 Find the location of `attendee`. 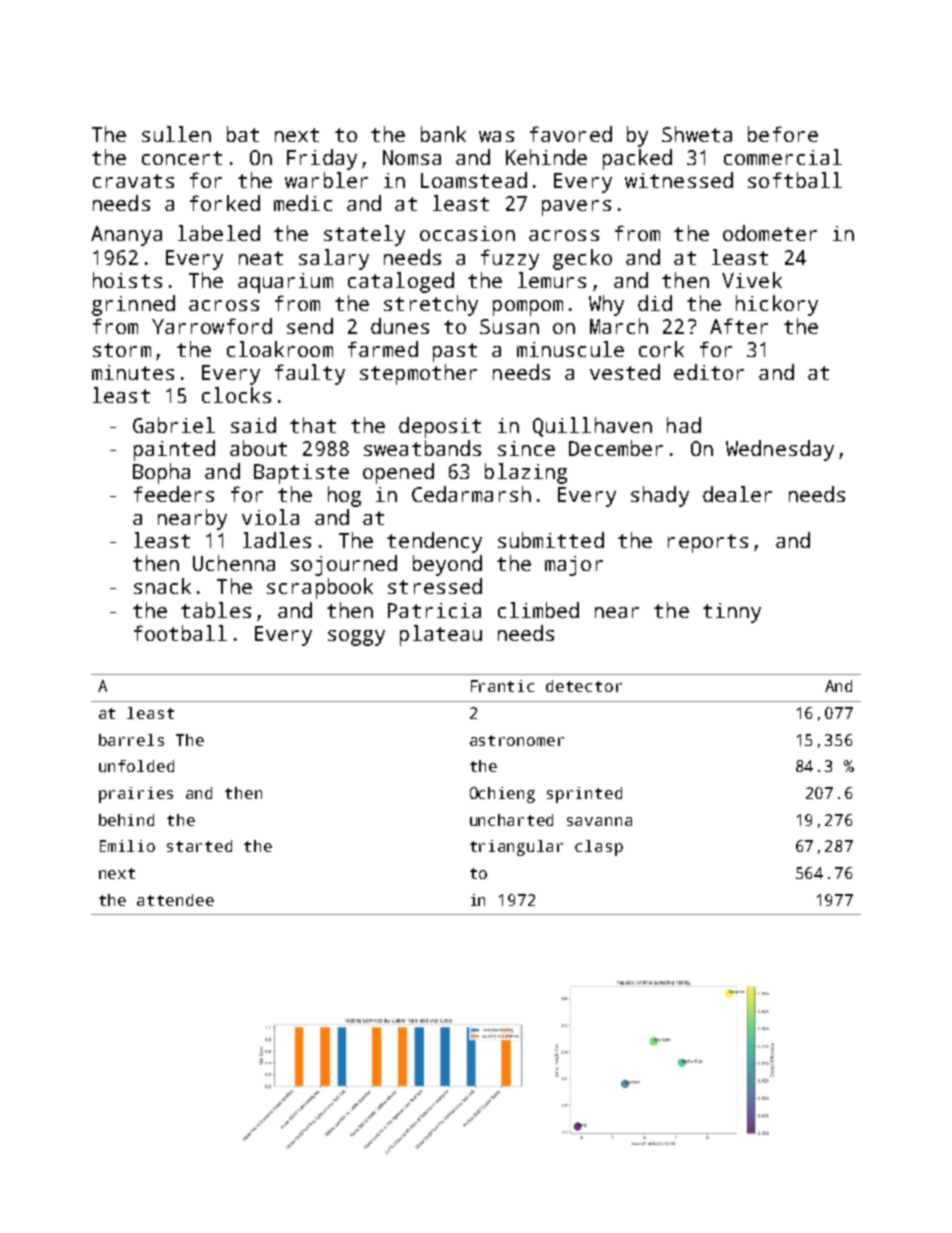

attendee is located at coordinates (175, 900).
